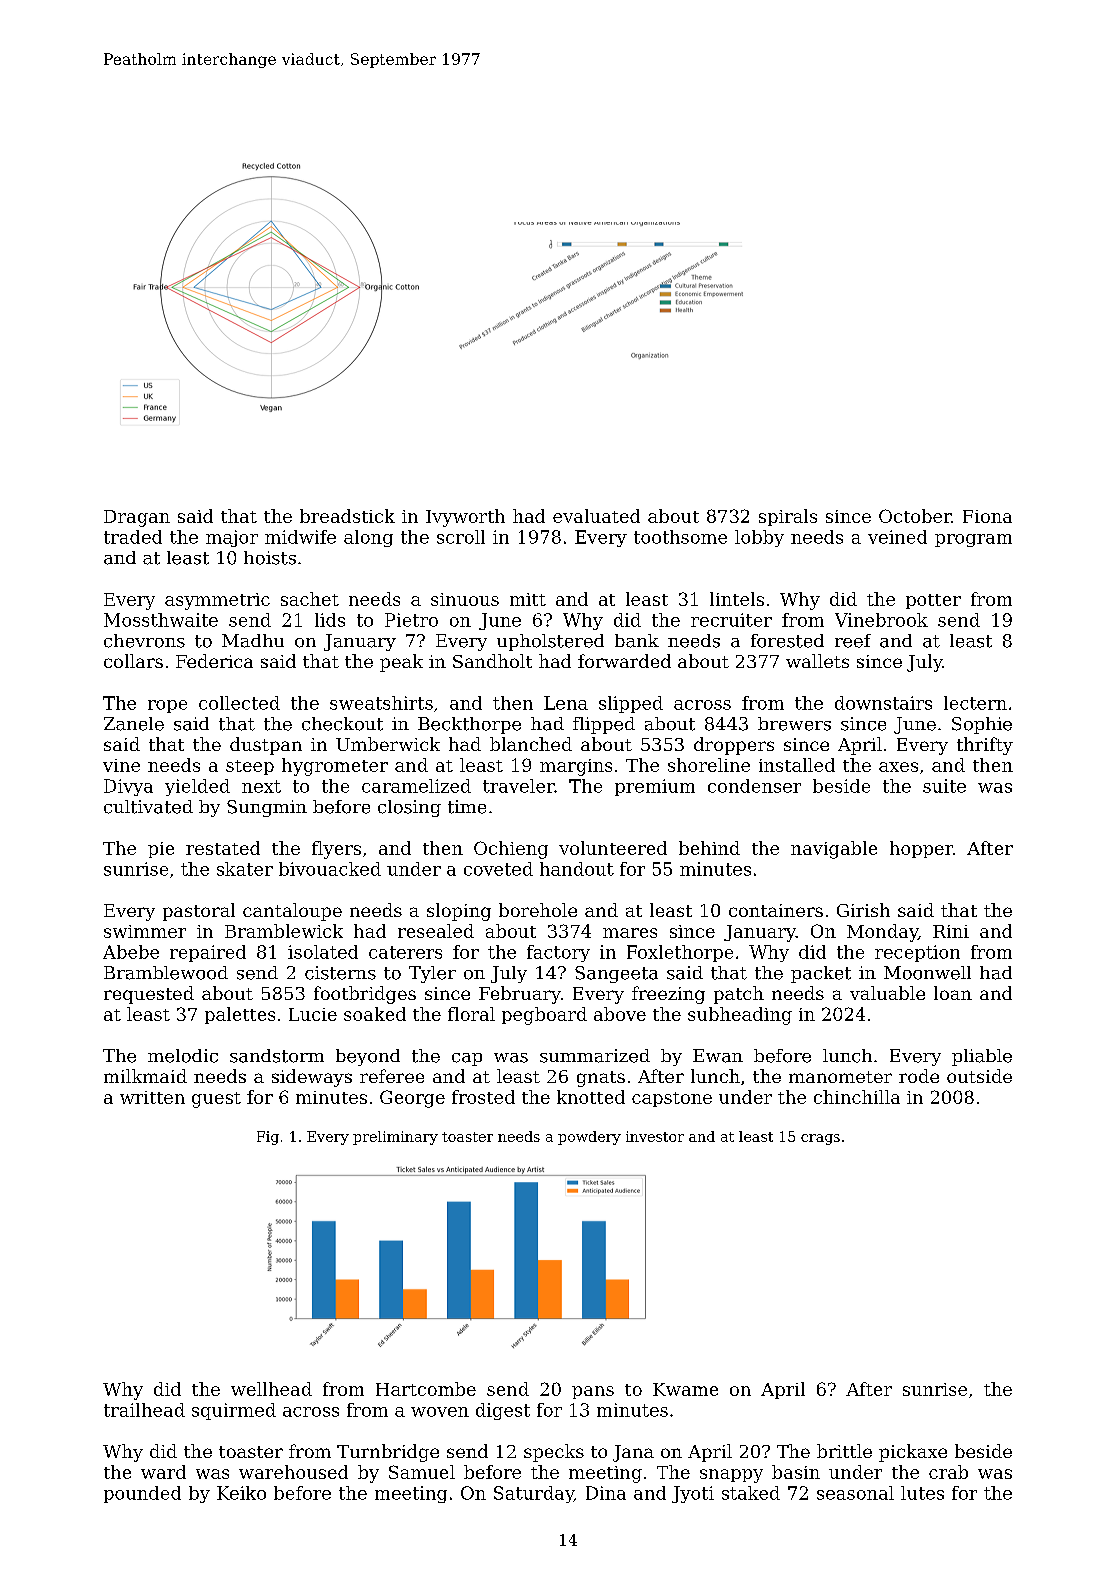 Image resolution: width=1116 pixels, height=1585 pixels. Describe the element at coordinates (737, 599) in the image. I see `lintels` at that location.
